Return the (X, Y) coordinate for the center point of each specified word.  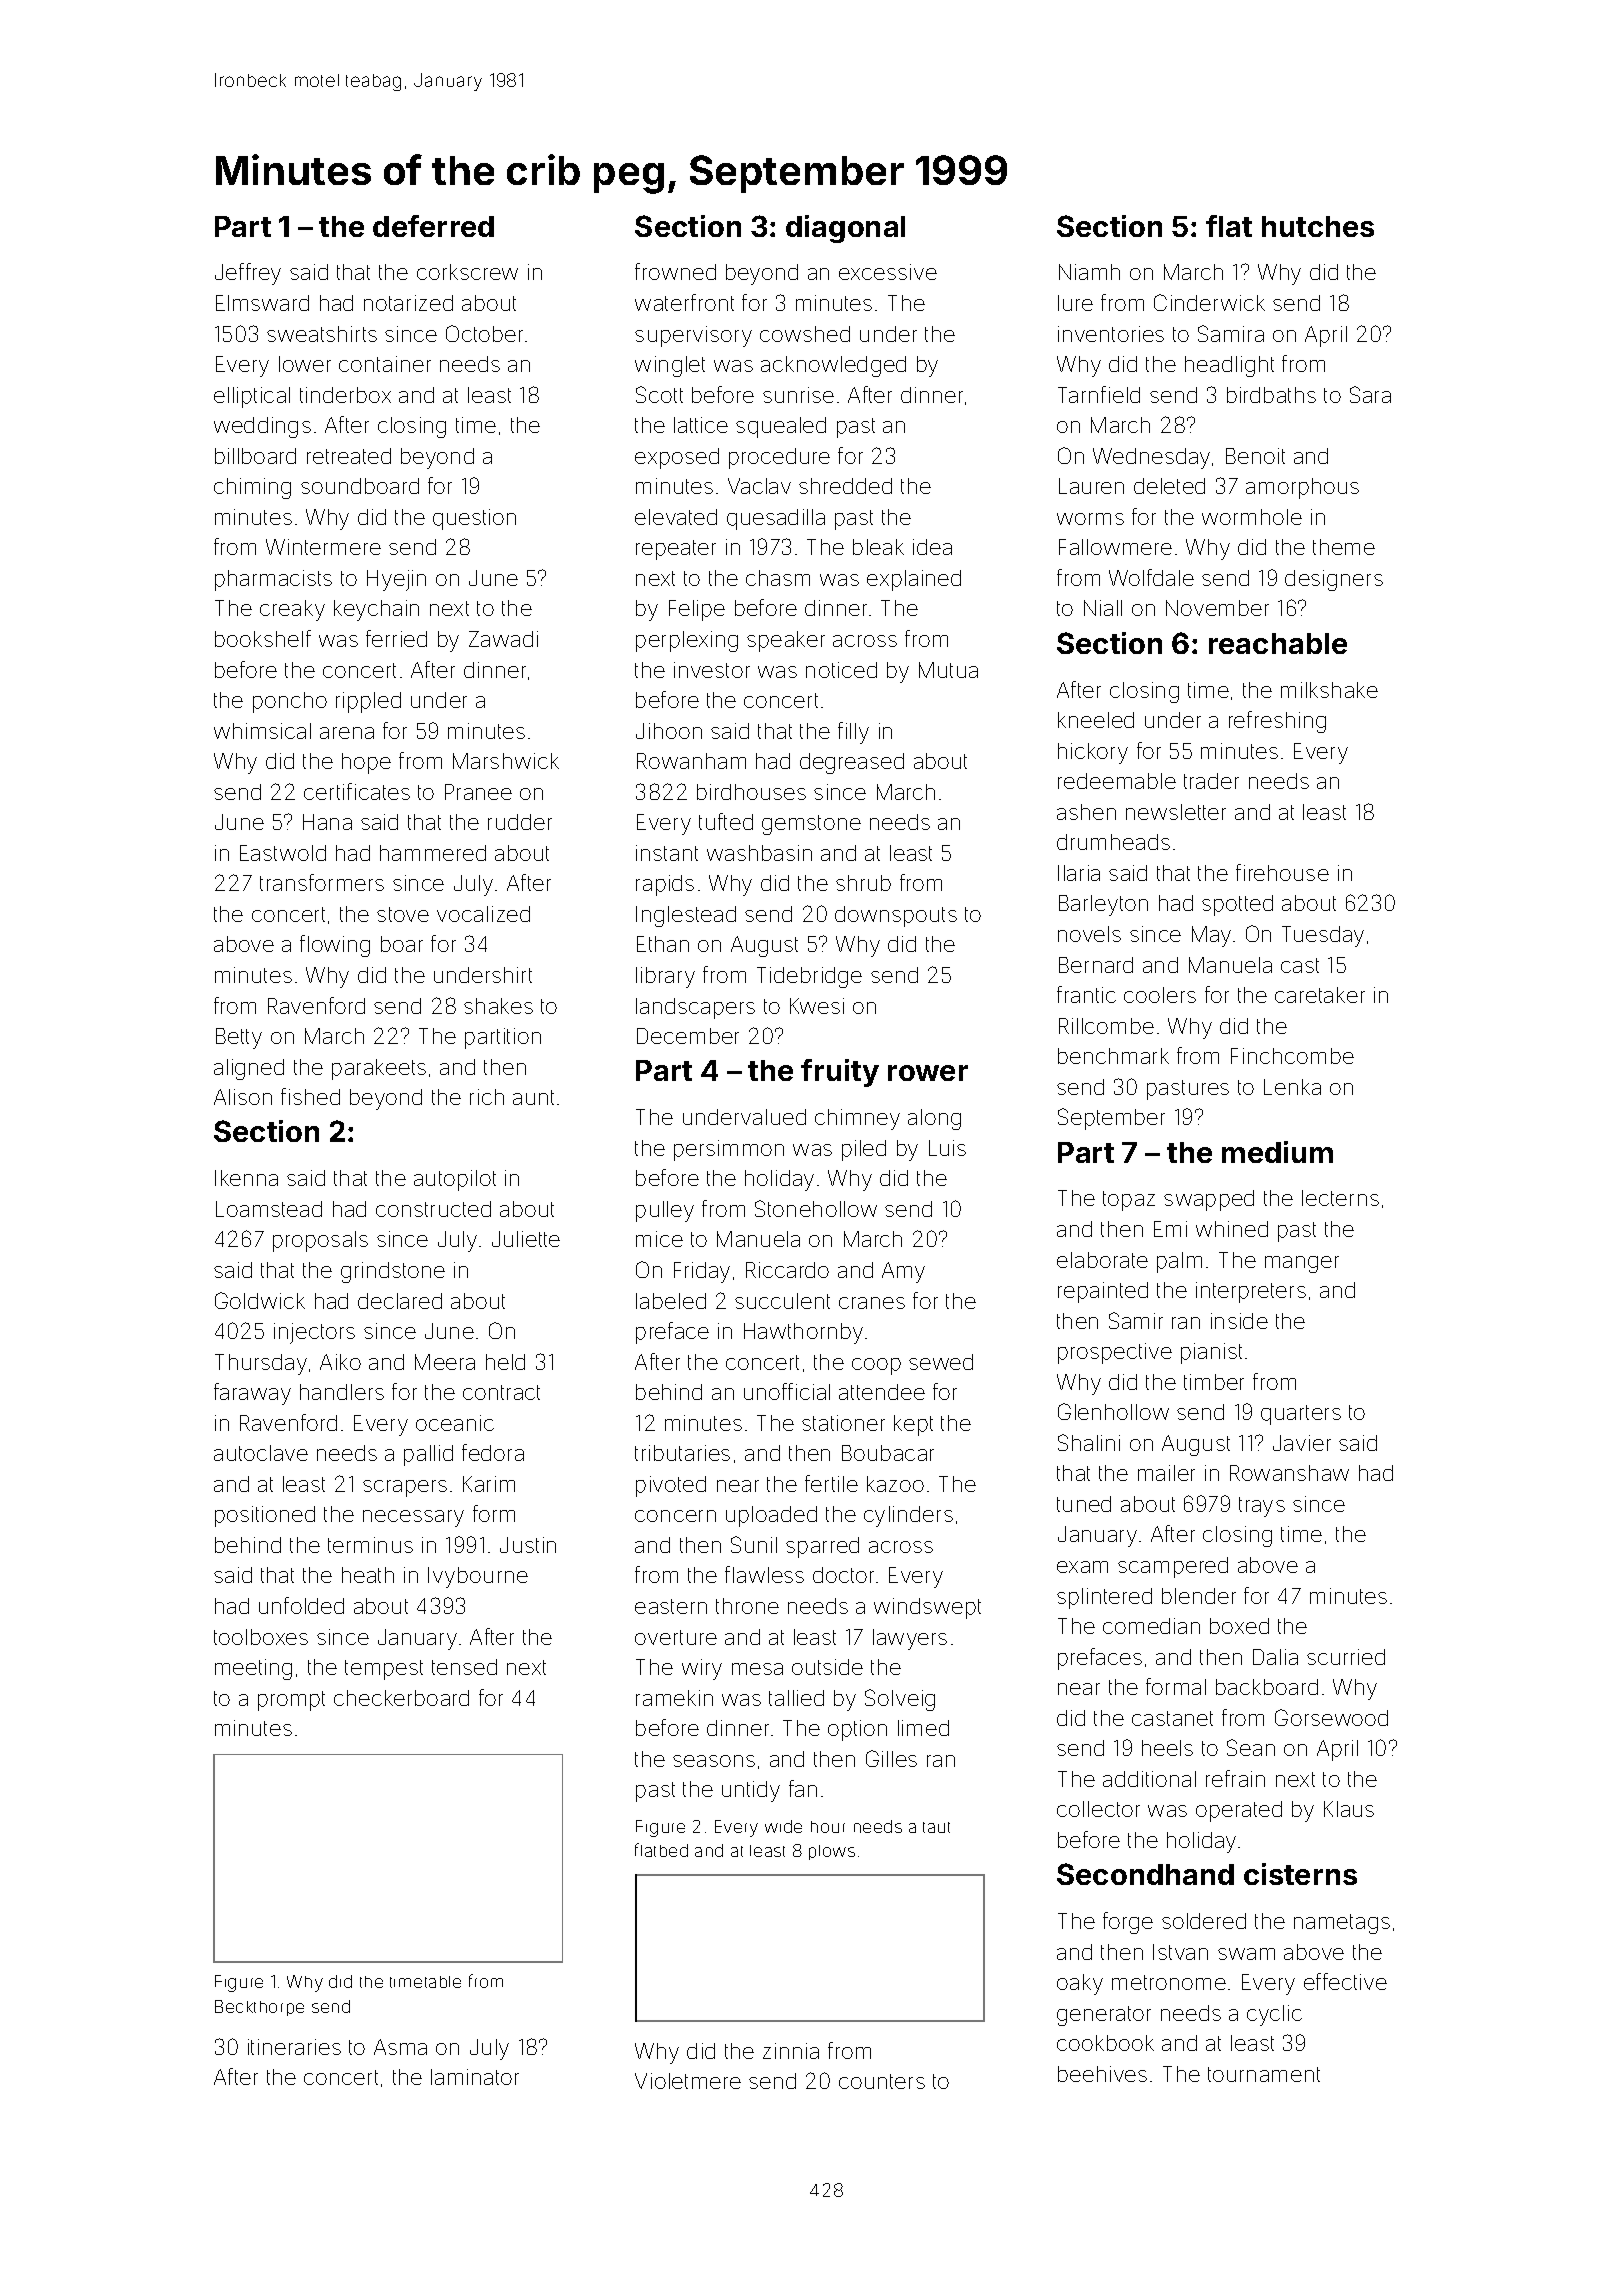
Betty (239, 1038)
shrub (863, 883)
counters (882, 2081)
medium (1277, 1152)
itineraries (294, 2047)
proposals (320, 1241)
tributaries (682, 1453)
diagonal (845, 229)
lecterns (1340, 1198)
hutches (1318, 226)
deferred (433, 226)
